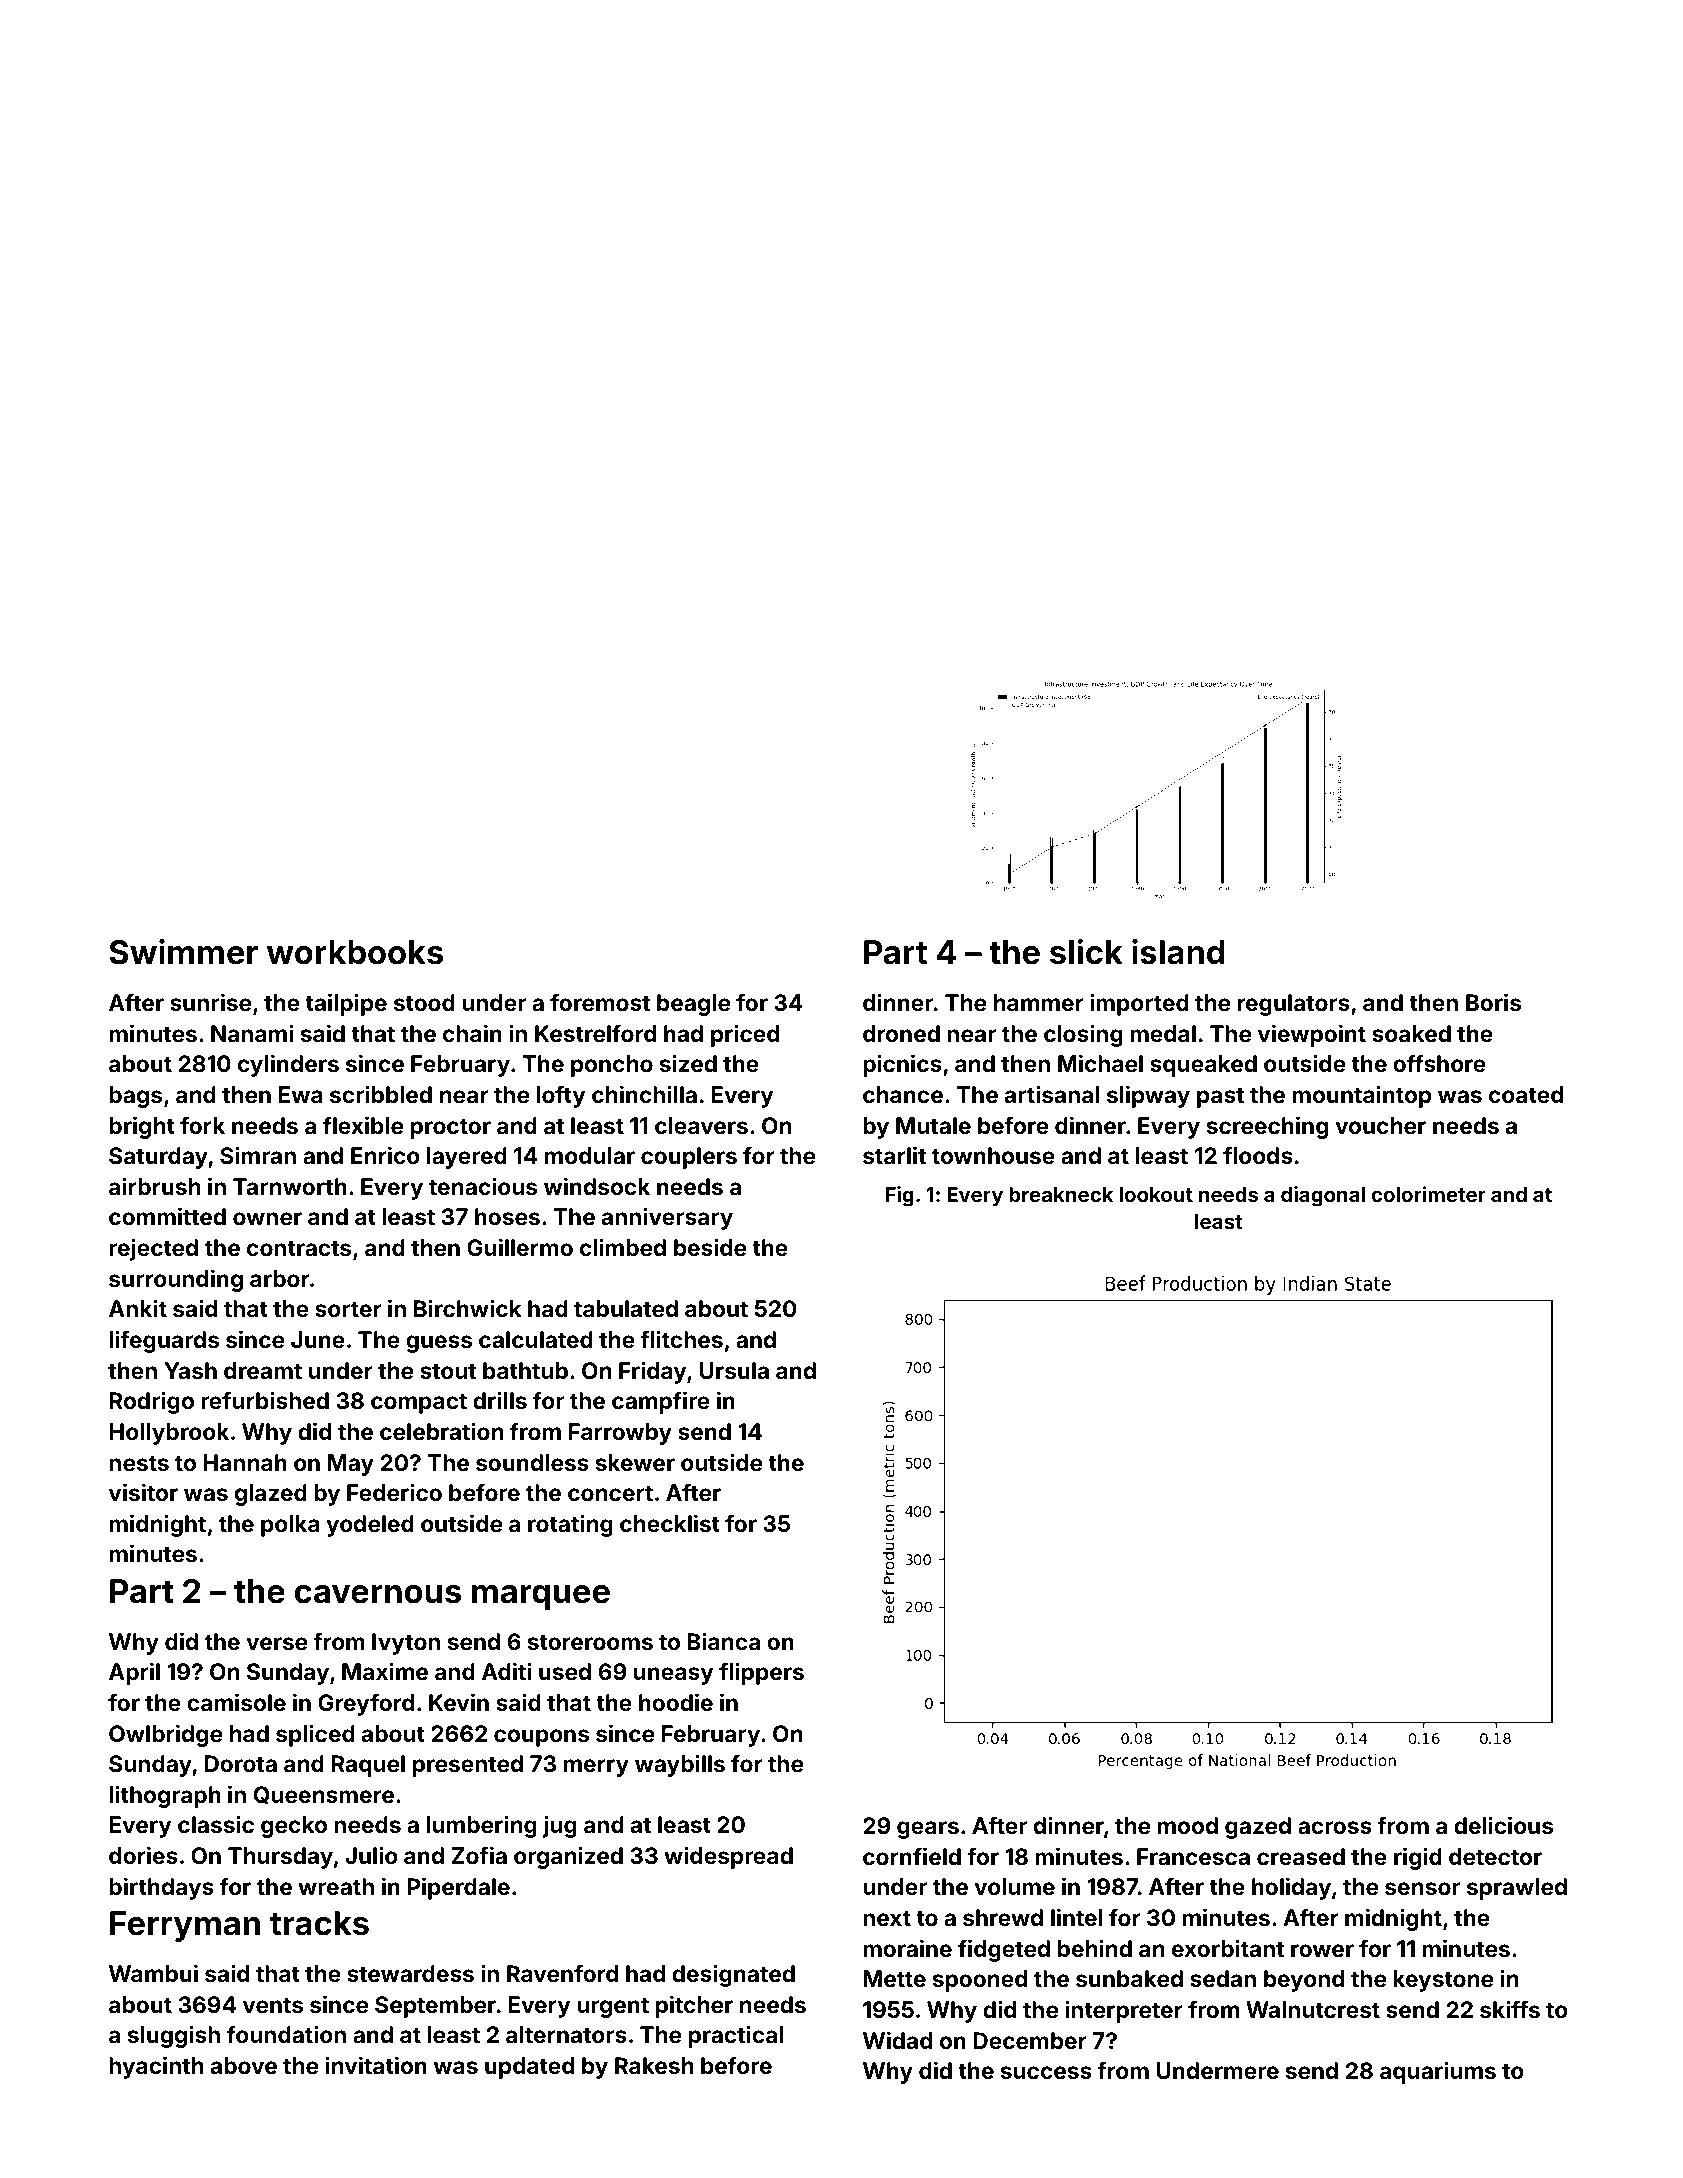  I want to click on designated, so click(733, 1975).
